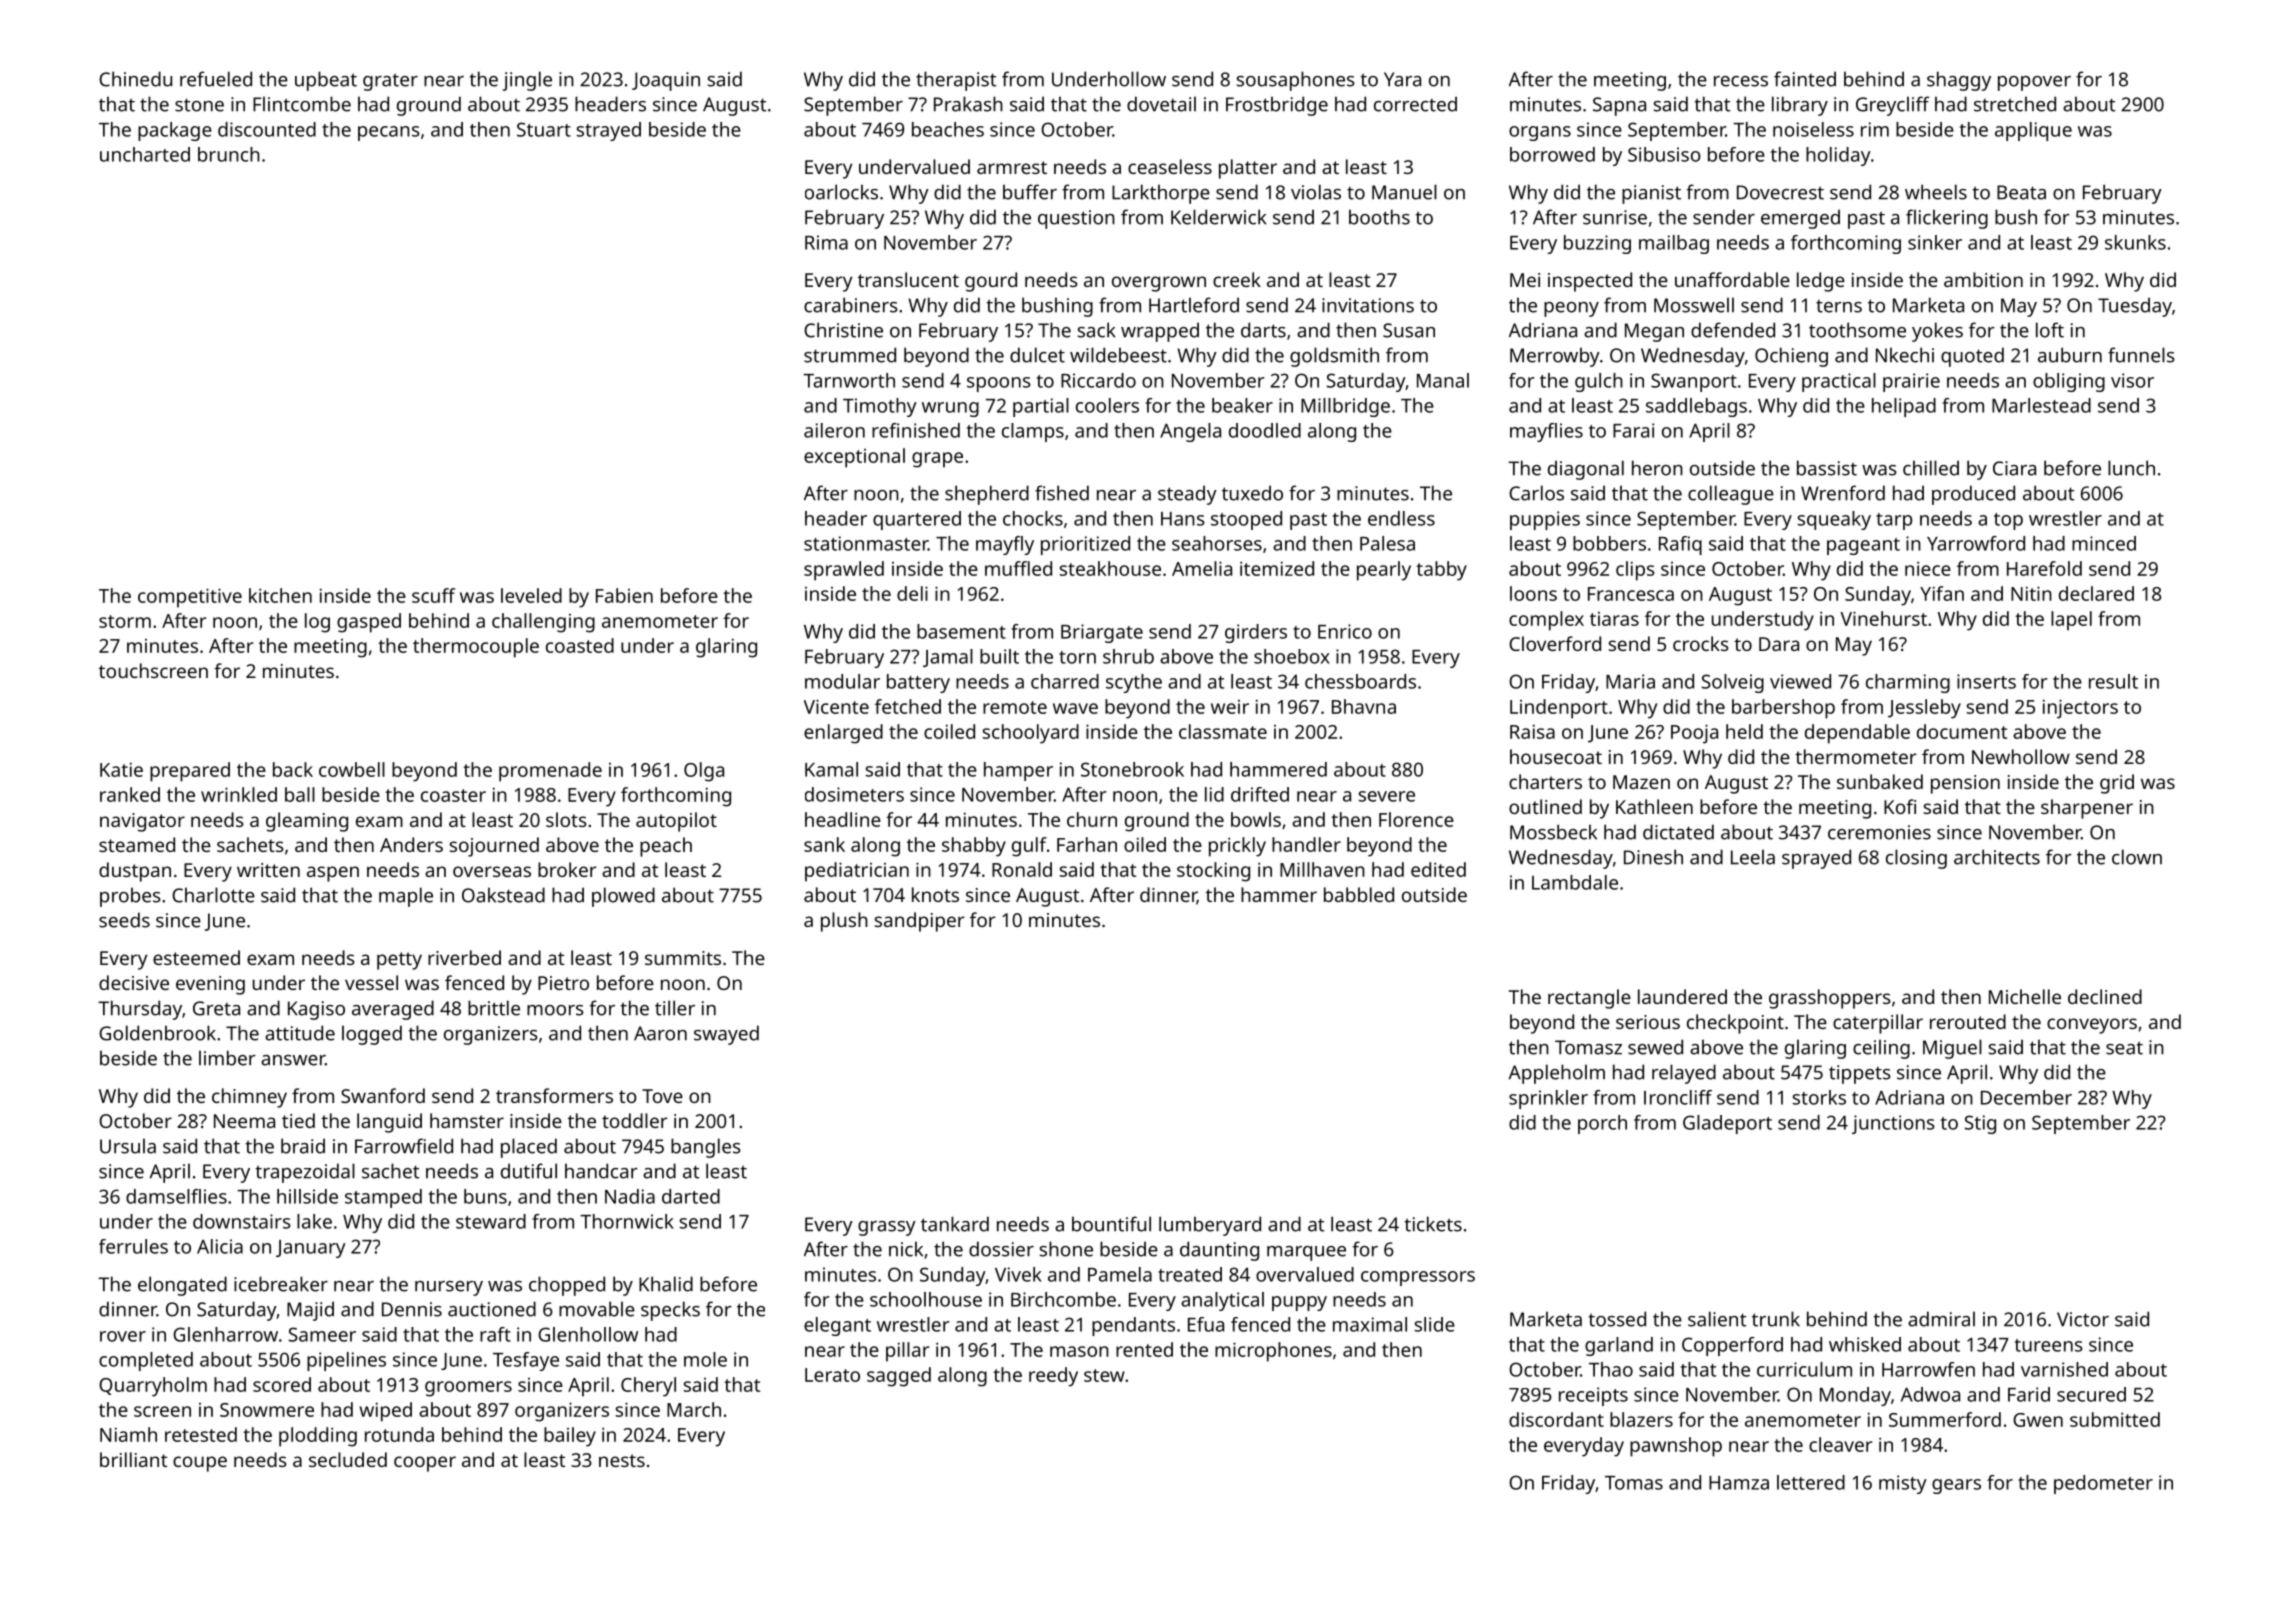  What do you see at coordinates (134, 982) in the image?
I see `decisive` at bounding box center [134, 982].
